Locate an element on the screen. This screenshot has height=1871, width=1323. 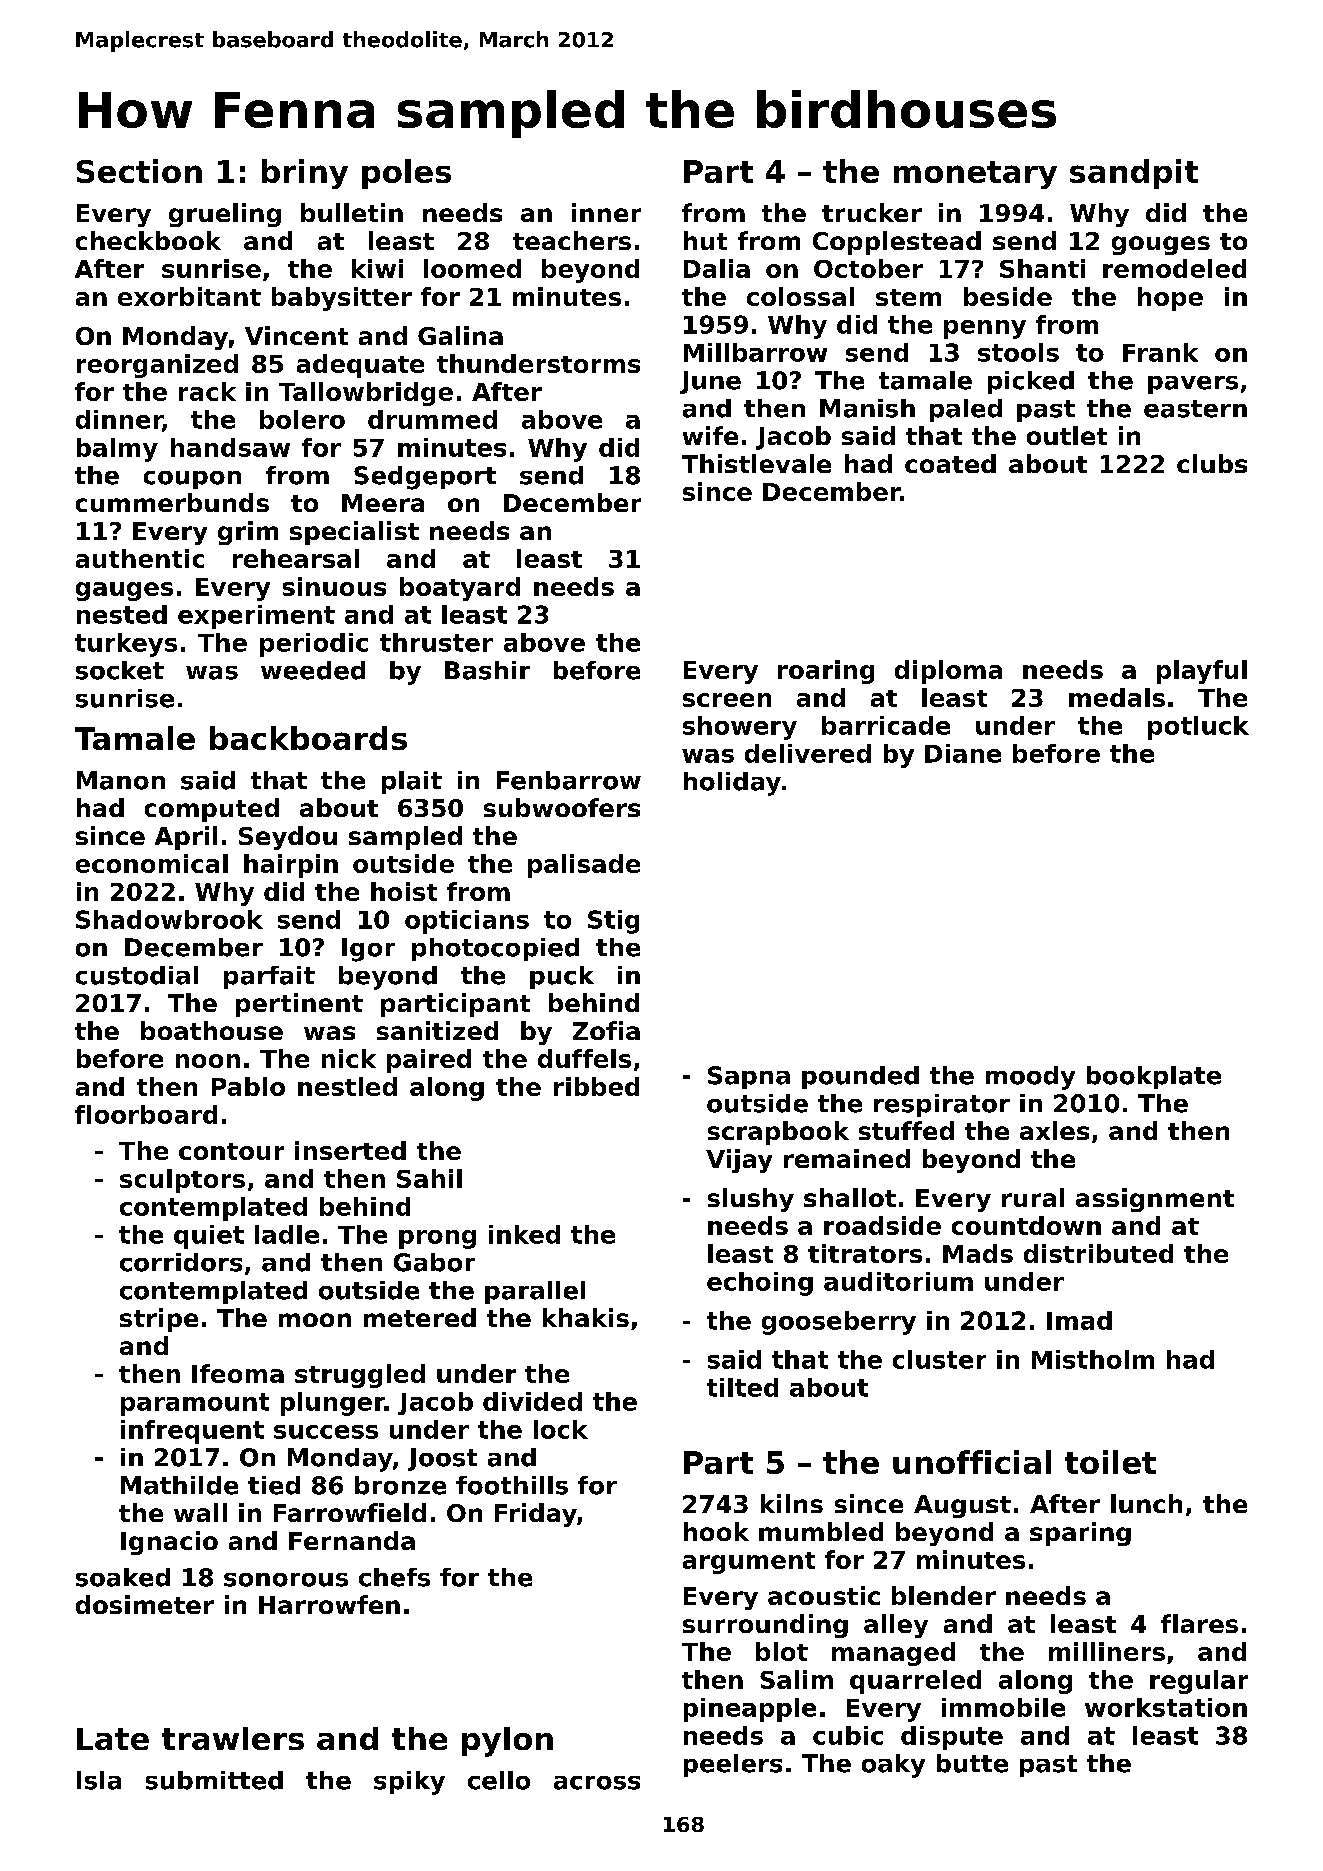
hut is located at coordinates (705, 240).
